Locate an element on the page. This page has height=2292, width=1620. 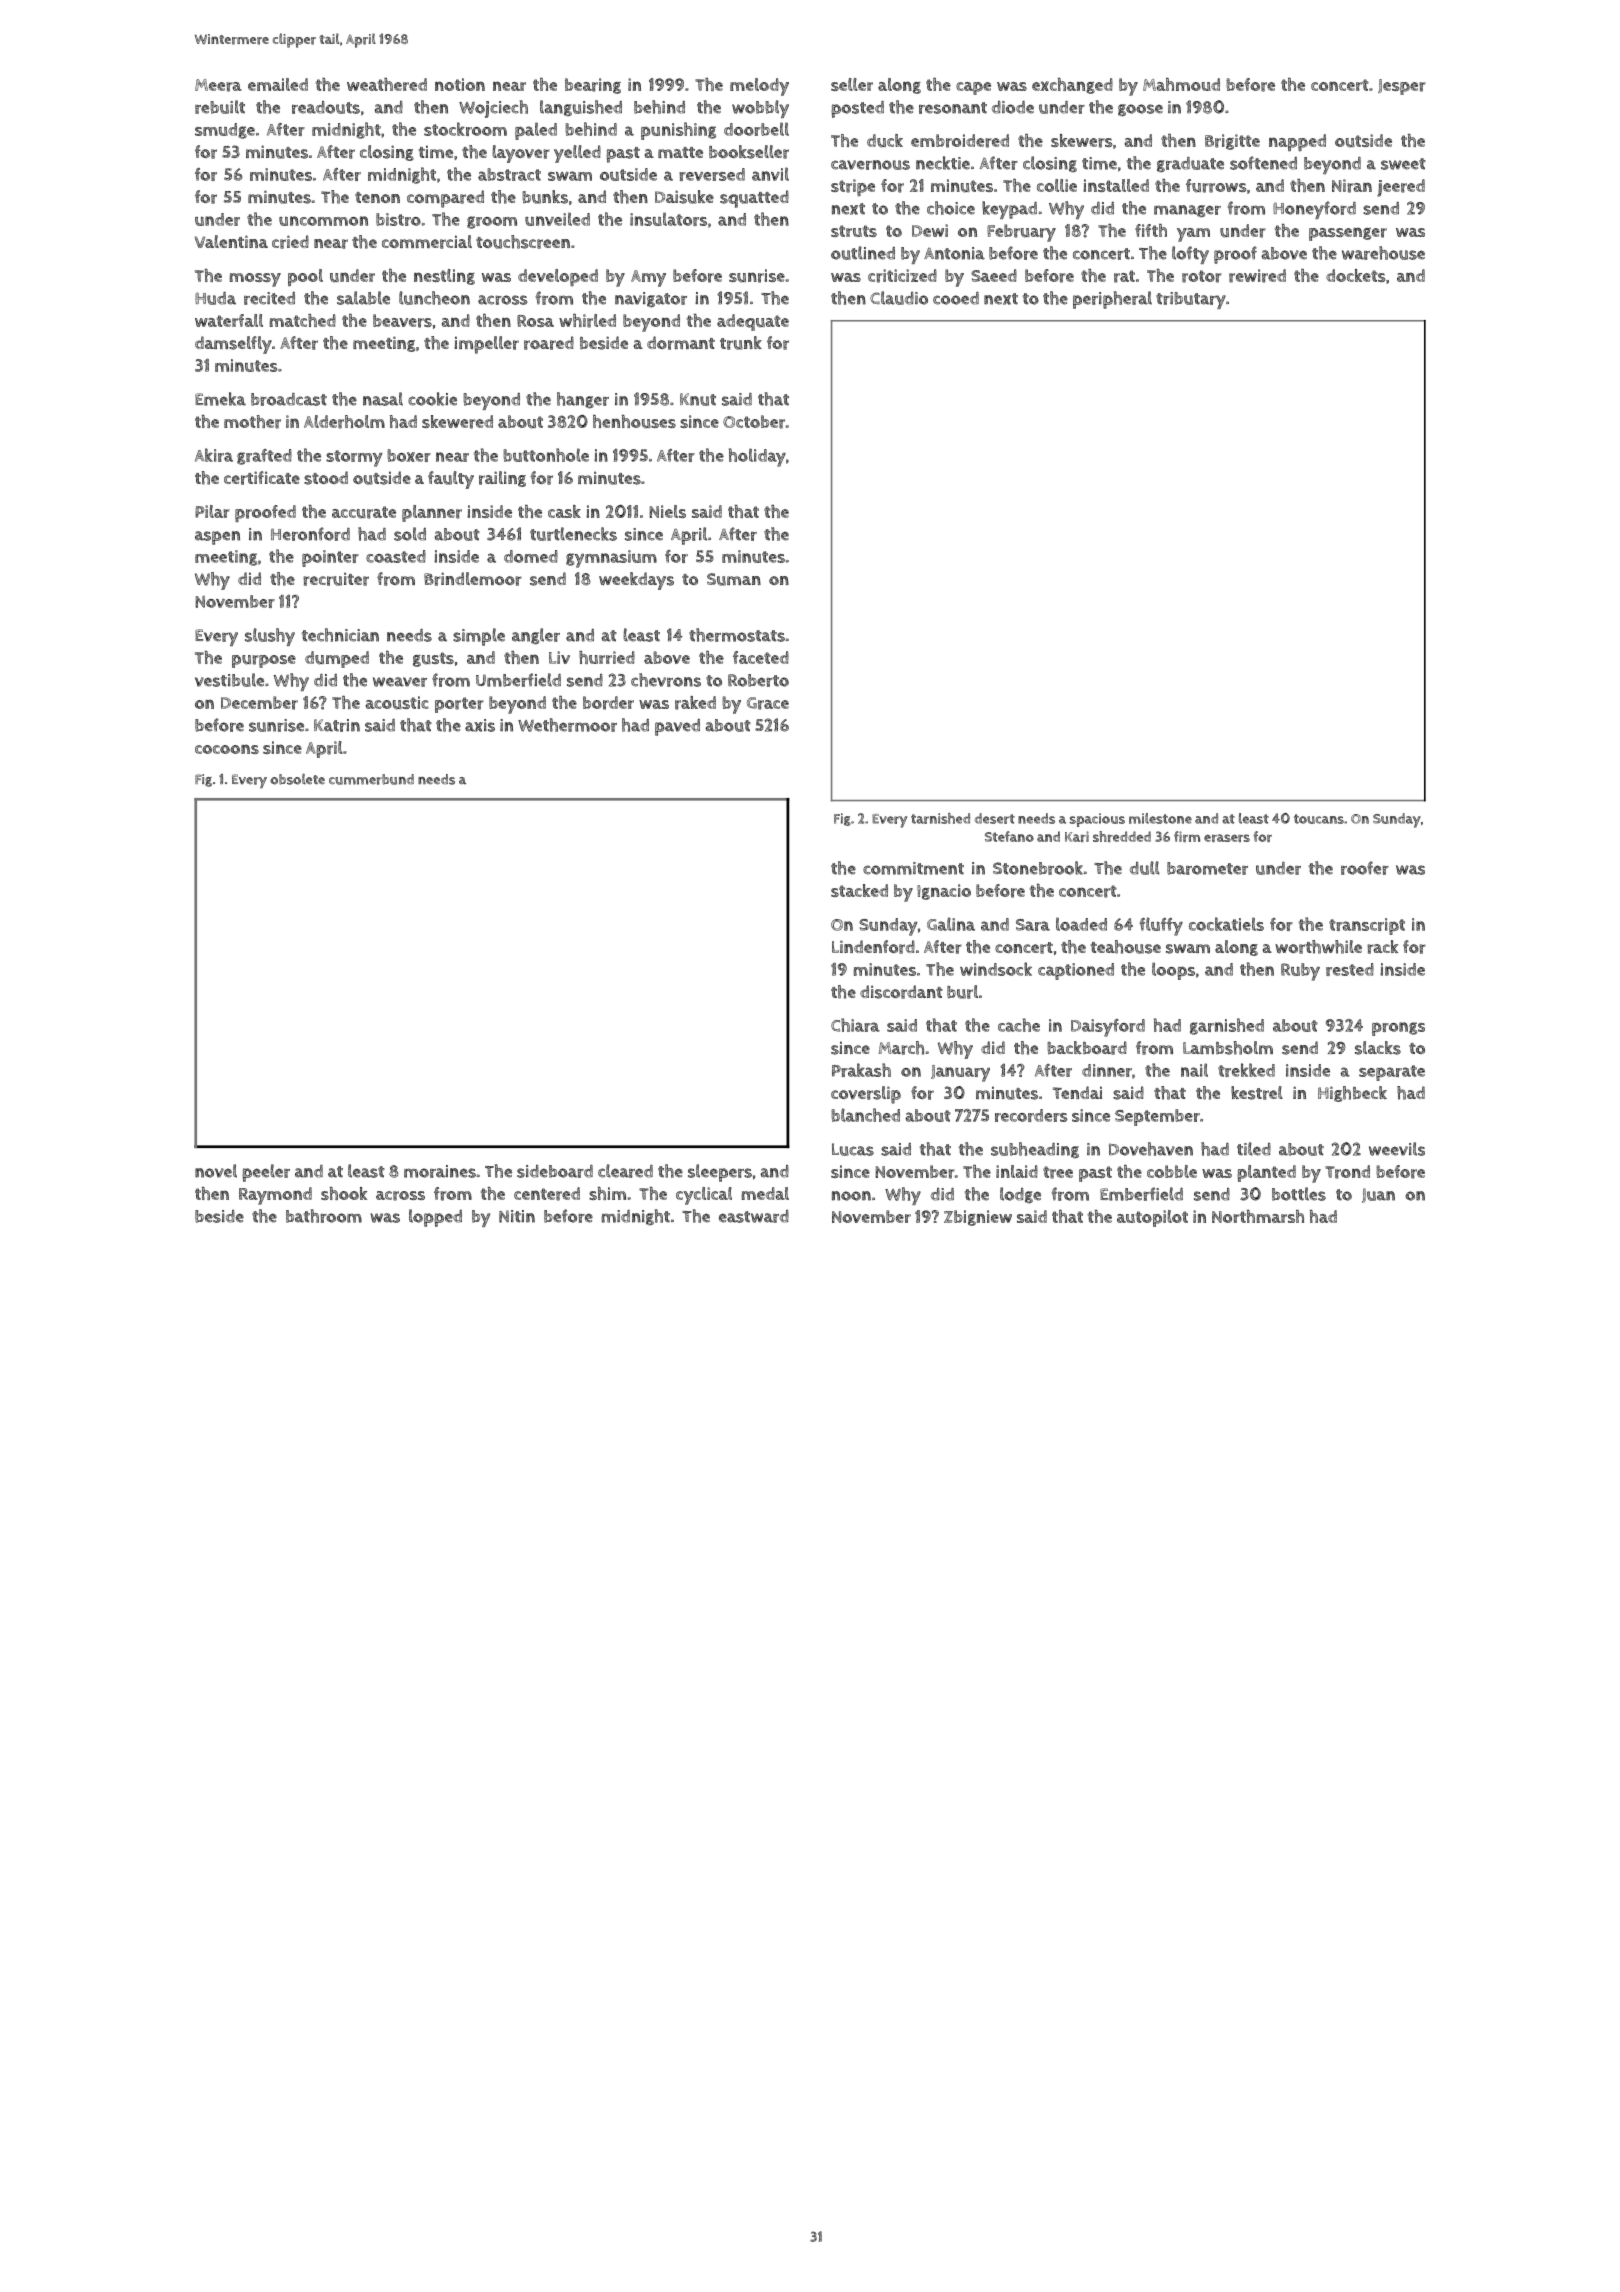
milestone is located at coordinates (1160, 818).
